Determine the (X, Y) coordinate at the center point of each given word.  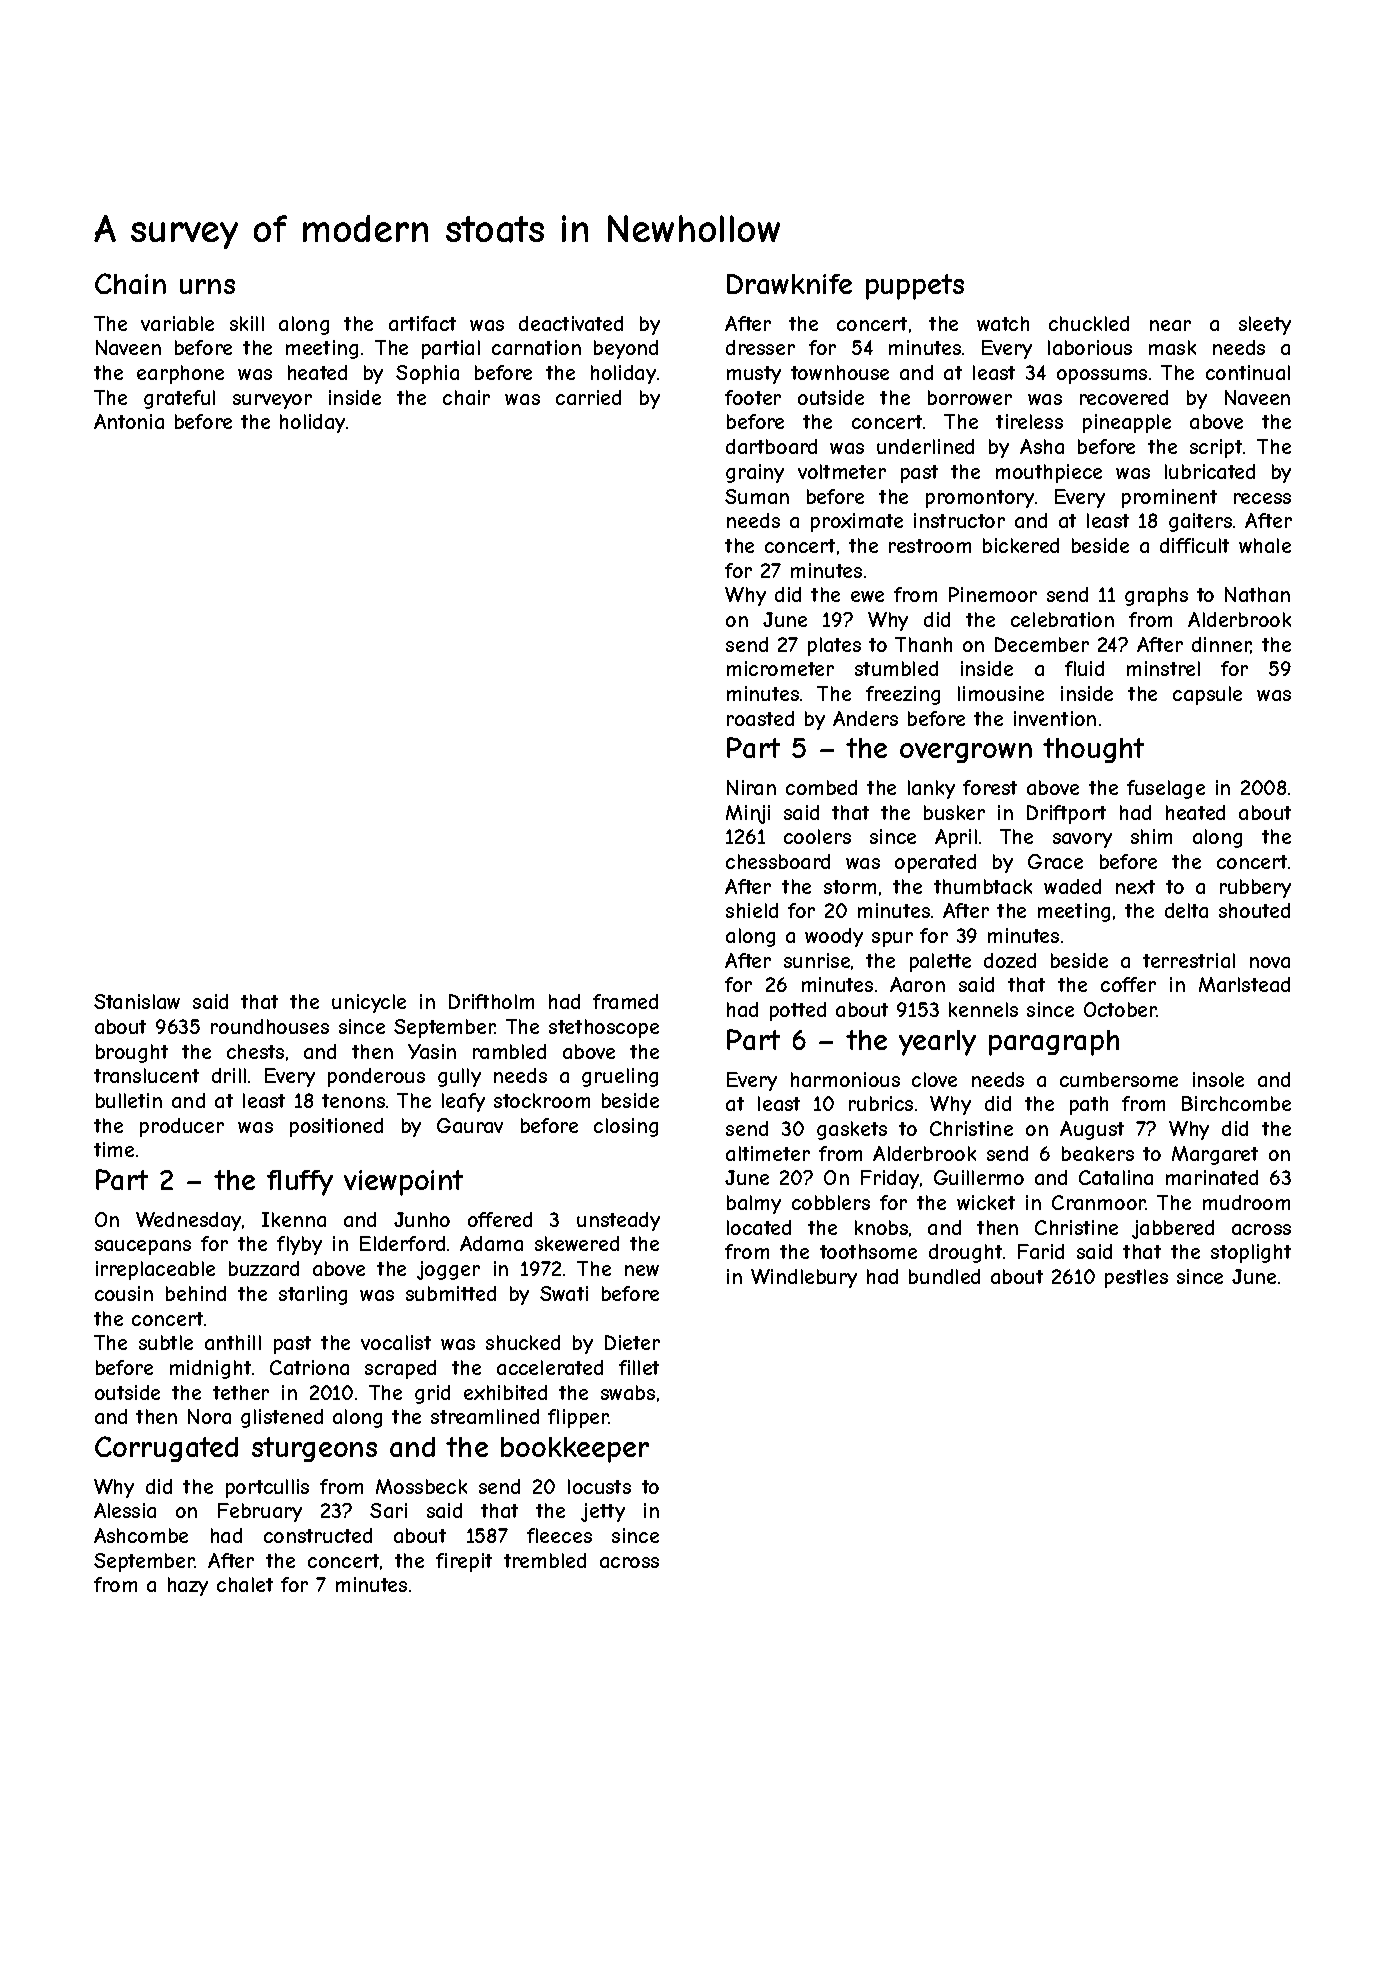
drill (229, 1075)
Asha (1042, 446)
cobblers (831, 1202)
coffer (1128, 984)
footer (753, 397)
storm (850, 887)
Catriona (309, 1367)
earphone (180, 374)
